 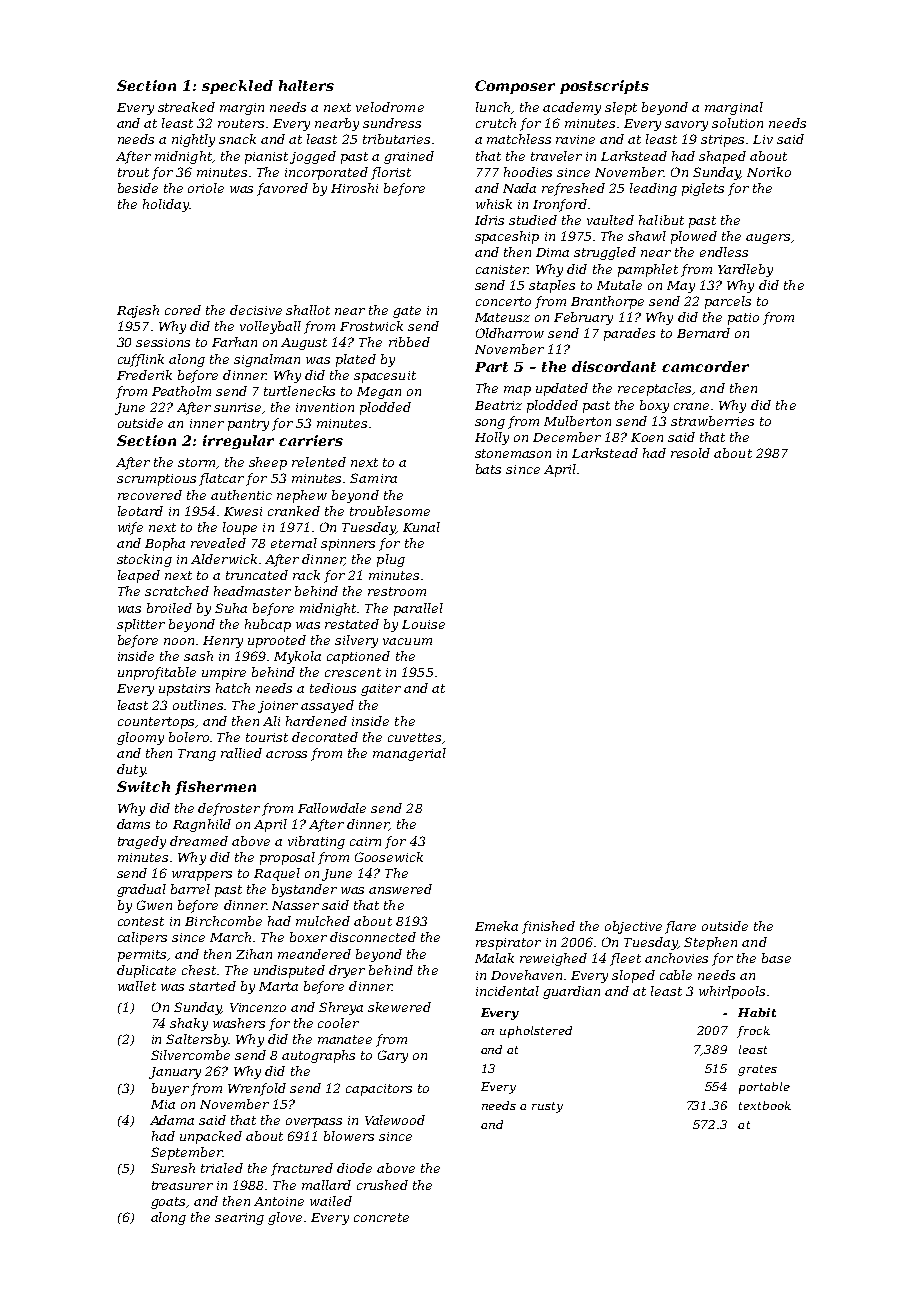 I want to click on sundress, so click(x=392, y=123).
